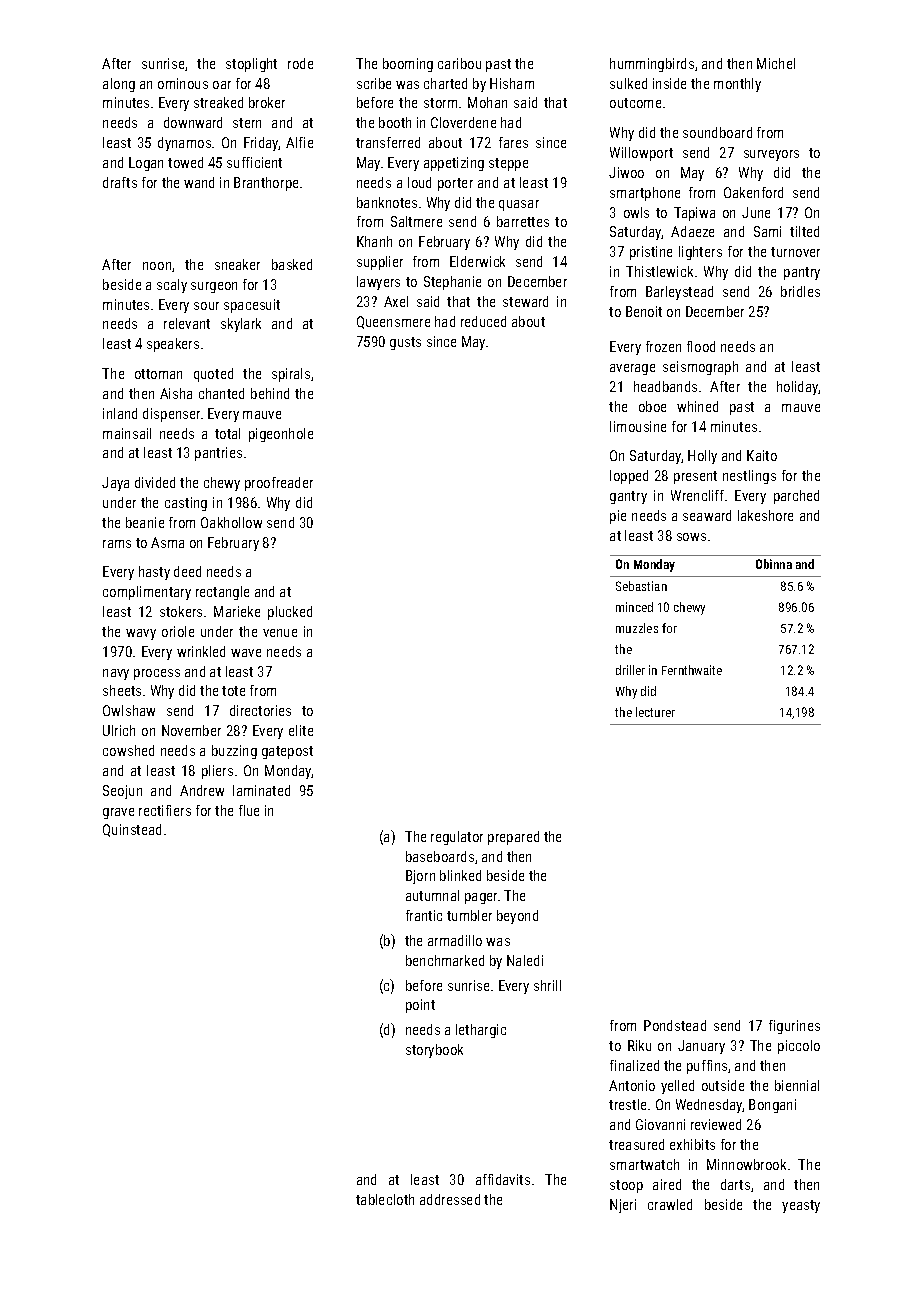 The image size is (924, 1308). Describe the element at coordinates (717, 132) in the screenshot. I see `soundboard` at that location.
